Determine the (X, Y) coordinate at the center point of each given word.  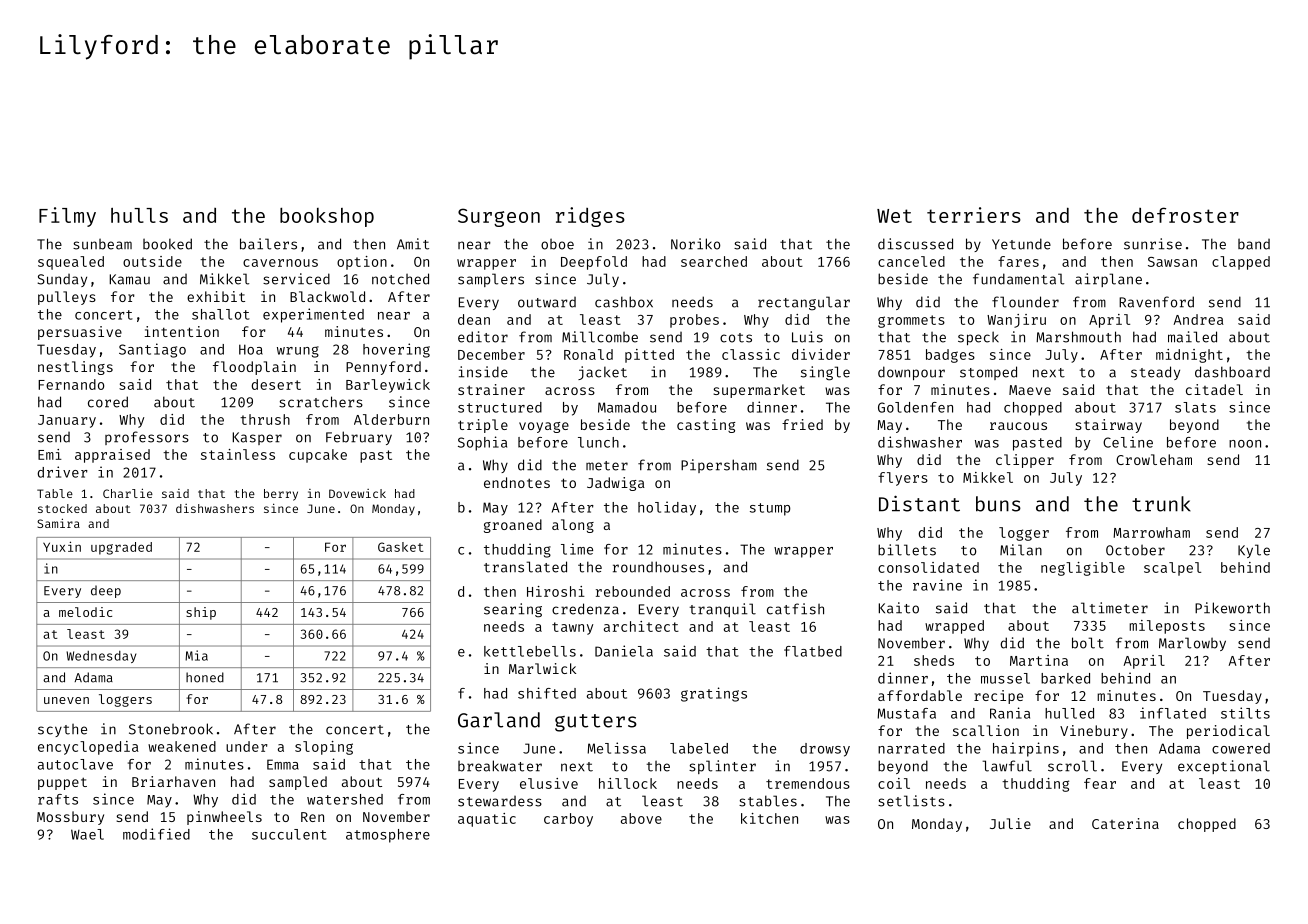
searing (513, 610)
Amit (413, 244)
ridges (590, 217)
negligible (1083, 569)
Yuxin (62, 546)
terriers (974, 215)
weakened (182, 746)
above (641, 818)
